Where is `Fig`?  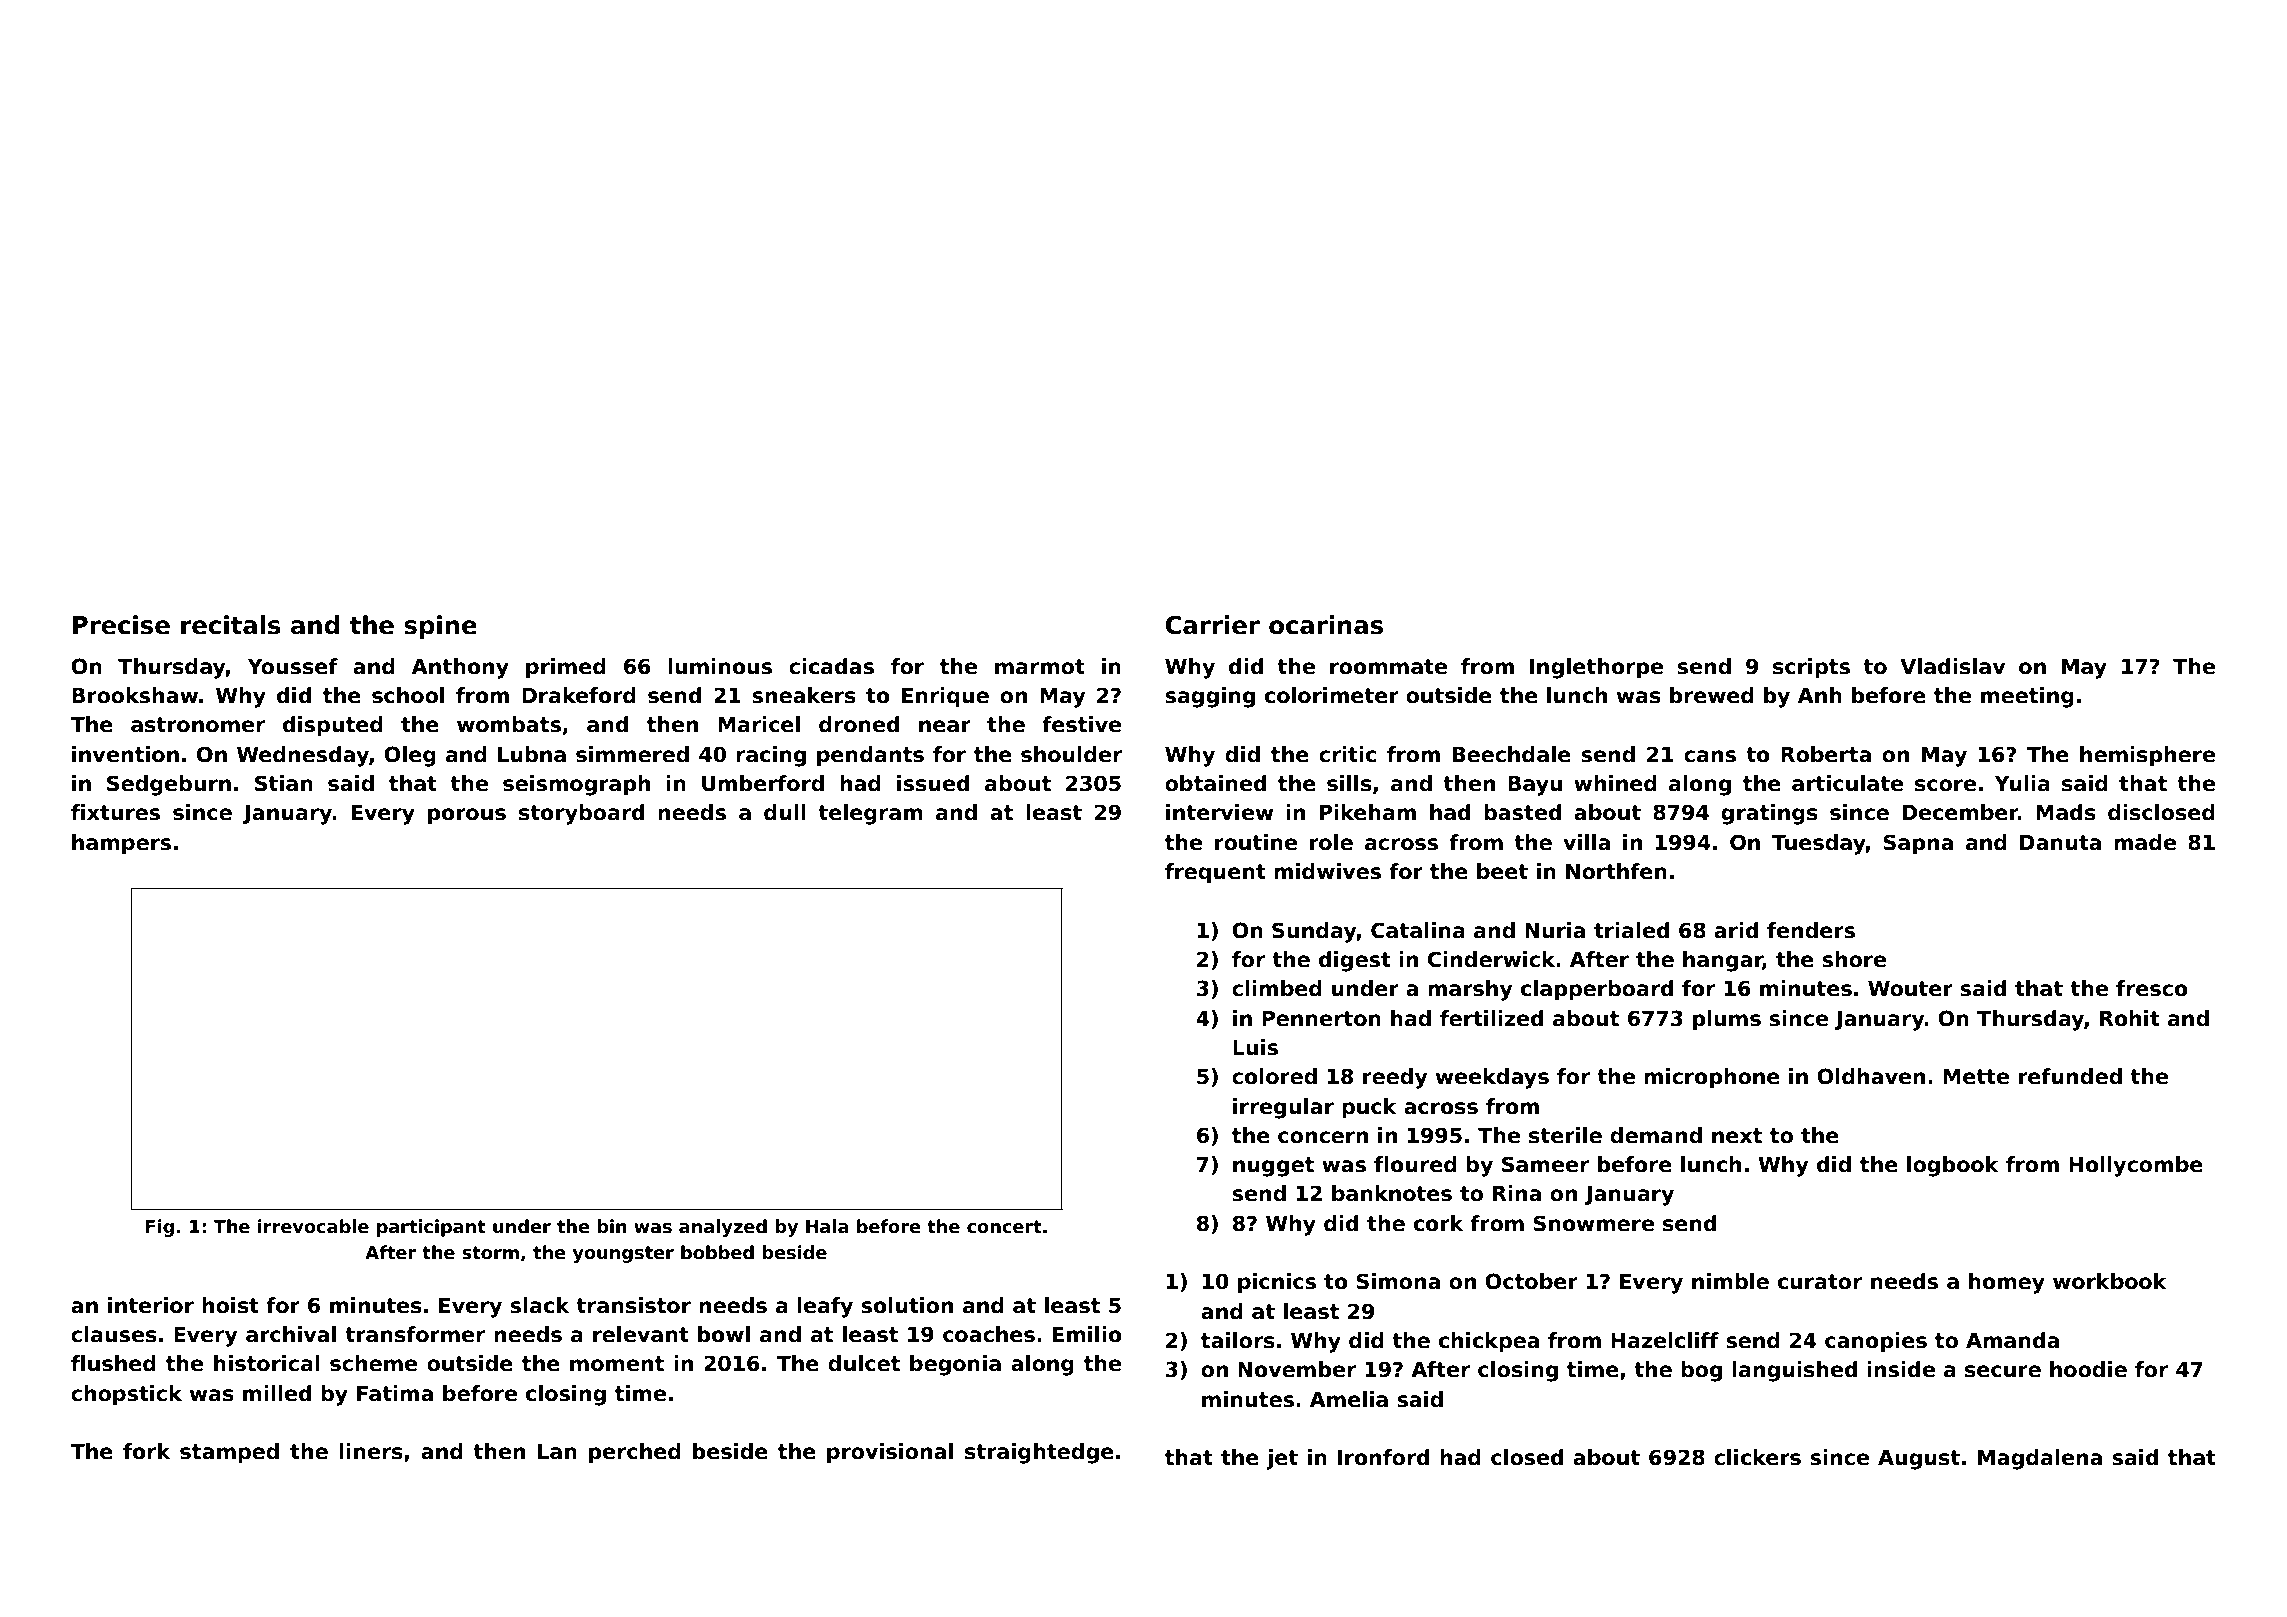
Fig is located at coordinates (160, 1228).
